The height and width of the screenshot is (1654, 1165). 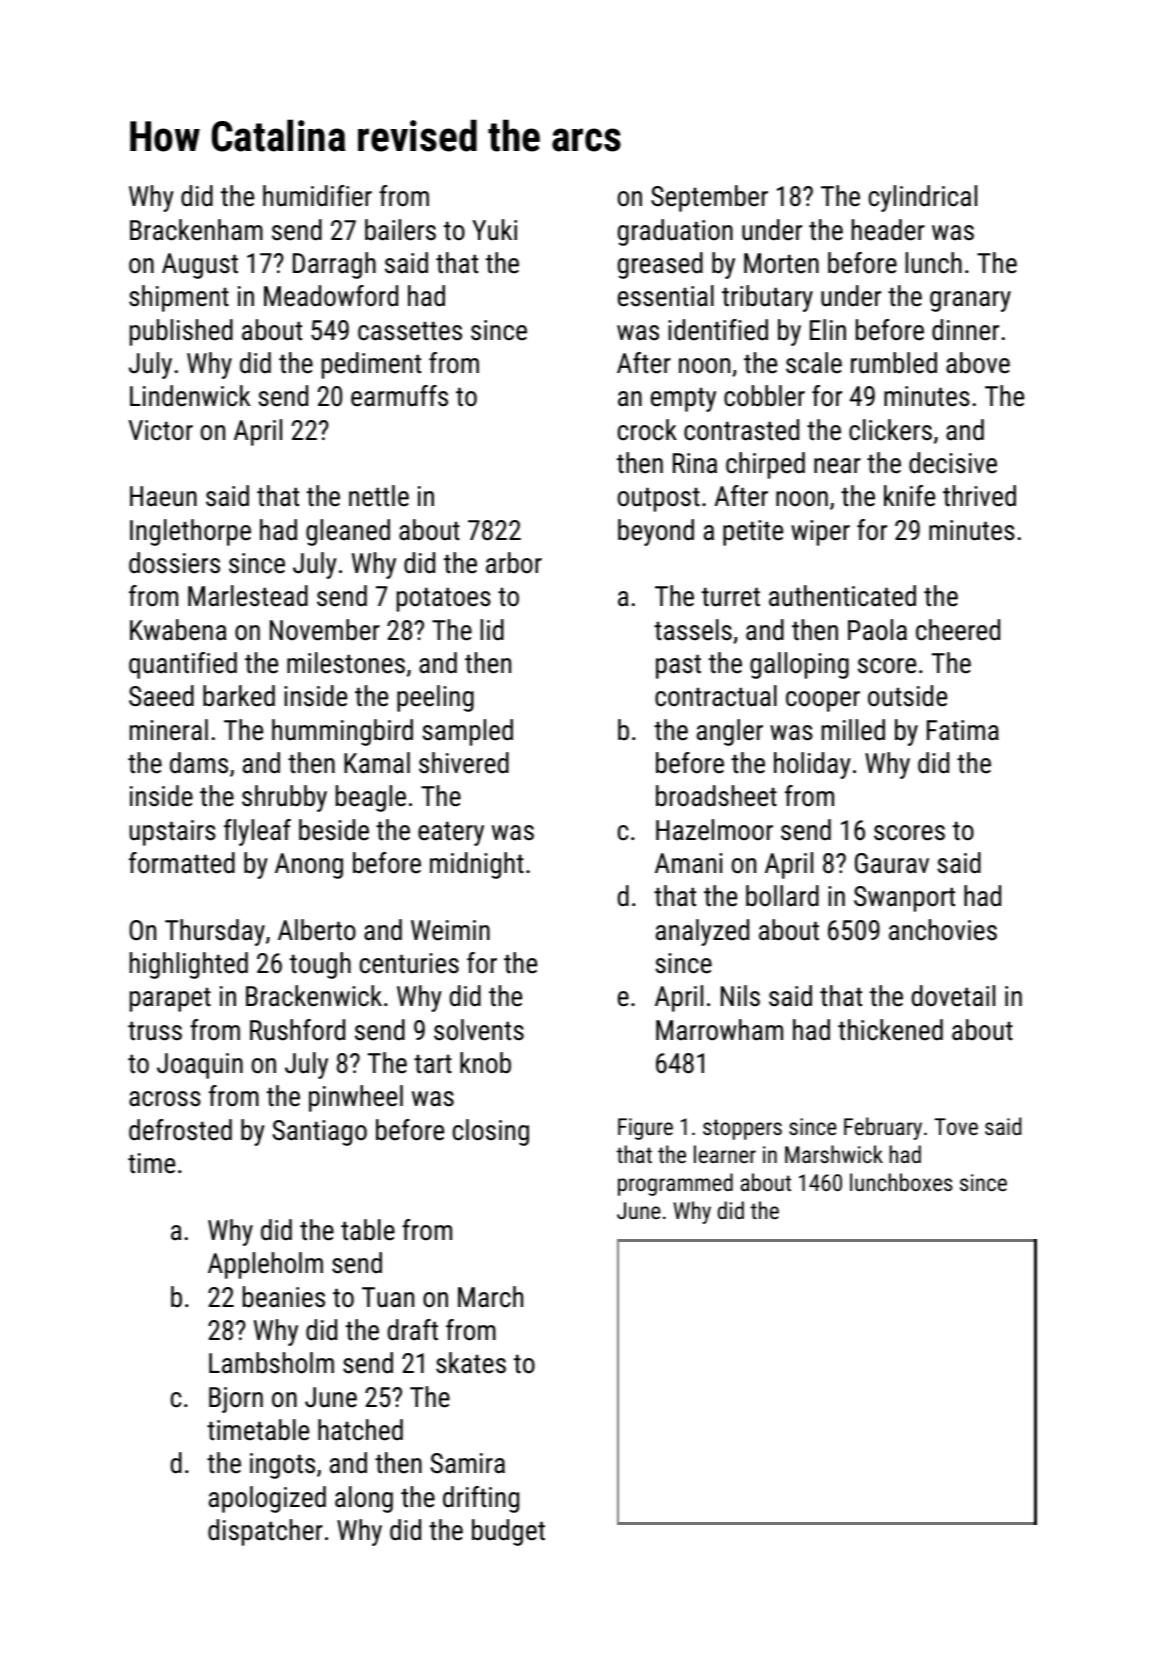 I want to click on Yuki, so click(x=494, y=230).
